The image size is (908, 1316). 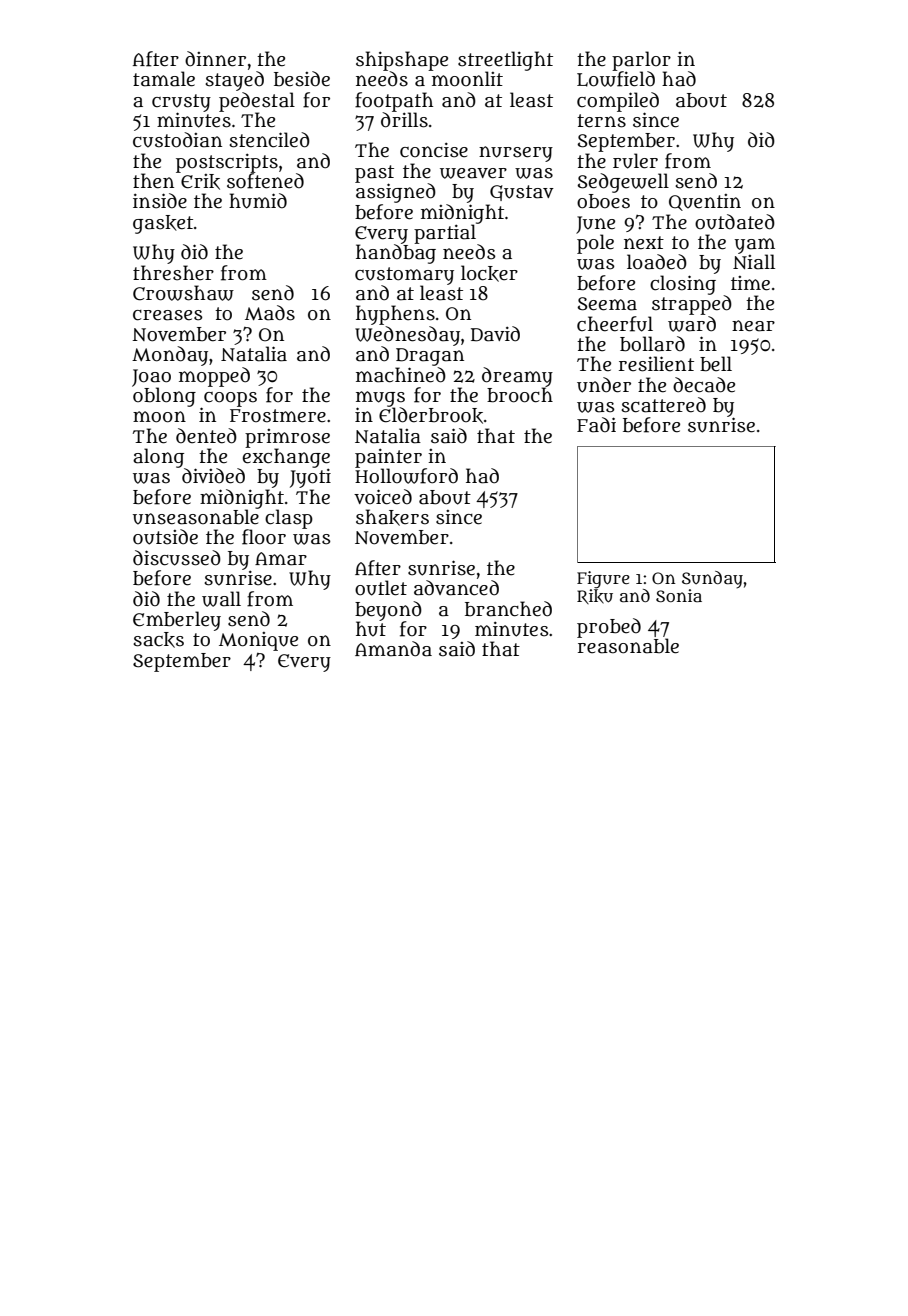 I want to click on footpath, so click(x=394, y=102).
